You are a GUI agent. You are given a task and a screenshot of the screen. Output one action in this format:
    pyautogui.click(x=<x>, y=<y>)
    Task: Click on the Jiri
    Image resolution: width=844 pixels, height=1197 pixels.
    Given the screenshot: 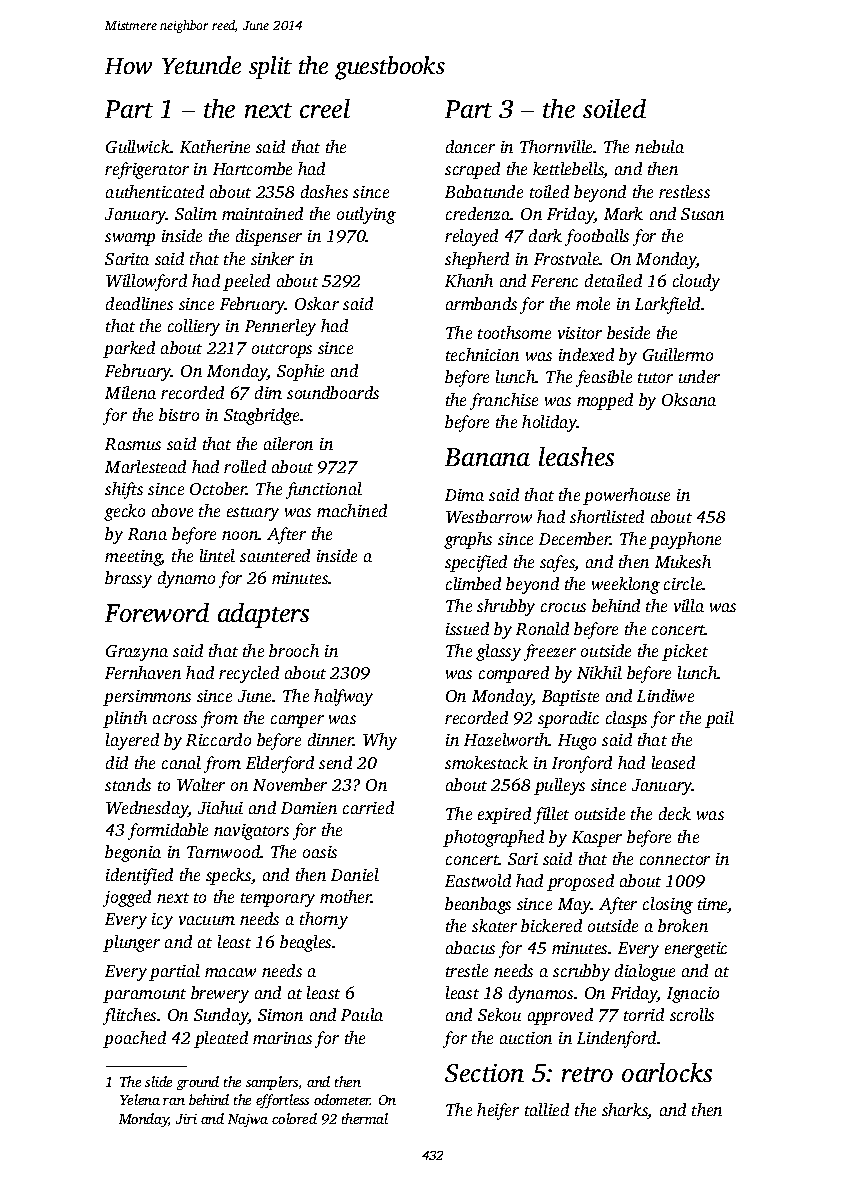 What is the action you would take?
    pyautogui.click(x=186, y=1119)
